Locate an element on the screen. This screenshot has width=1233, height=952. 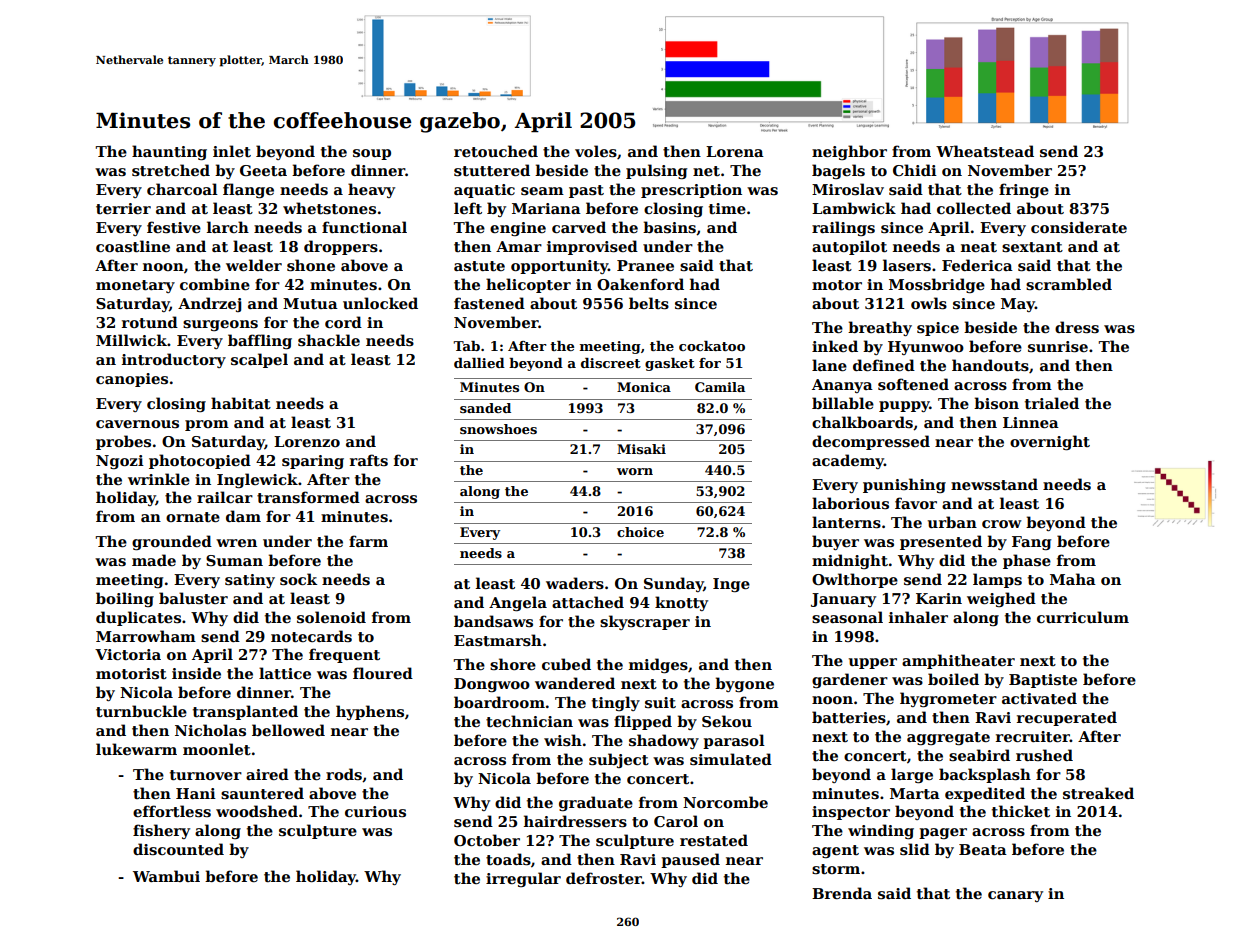
Wambui is located at coordinates (166, 876).
